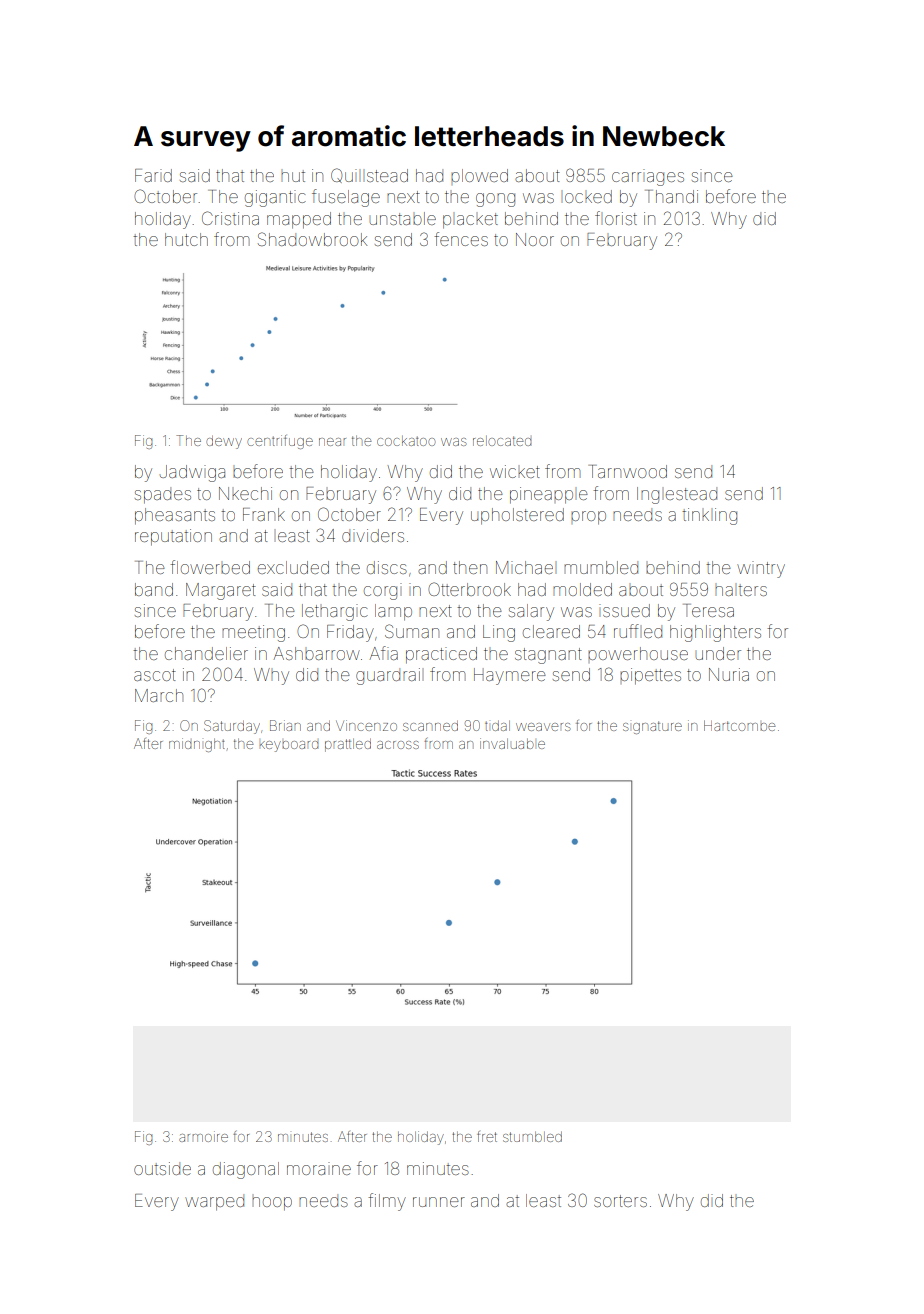 Image resolution: width=924 pixels, height=1314 pixels. I want to click on Hartcombe, so click(739, 725).
